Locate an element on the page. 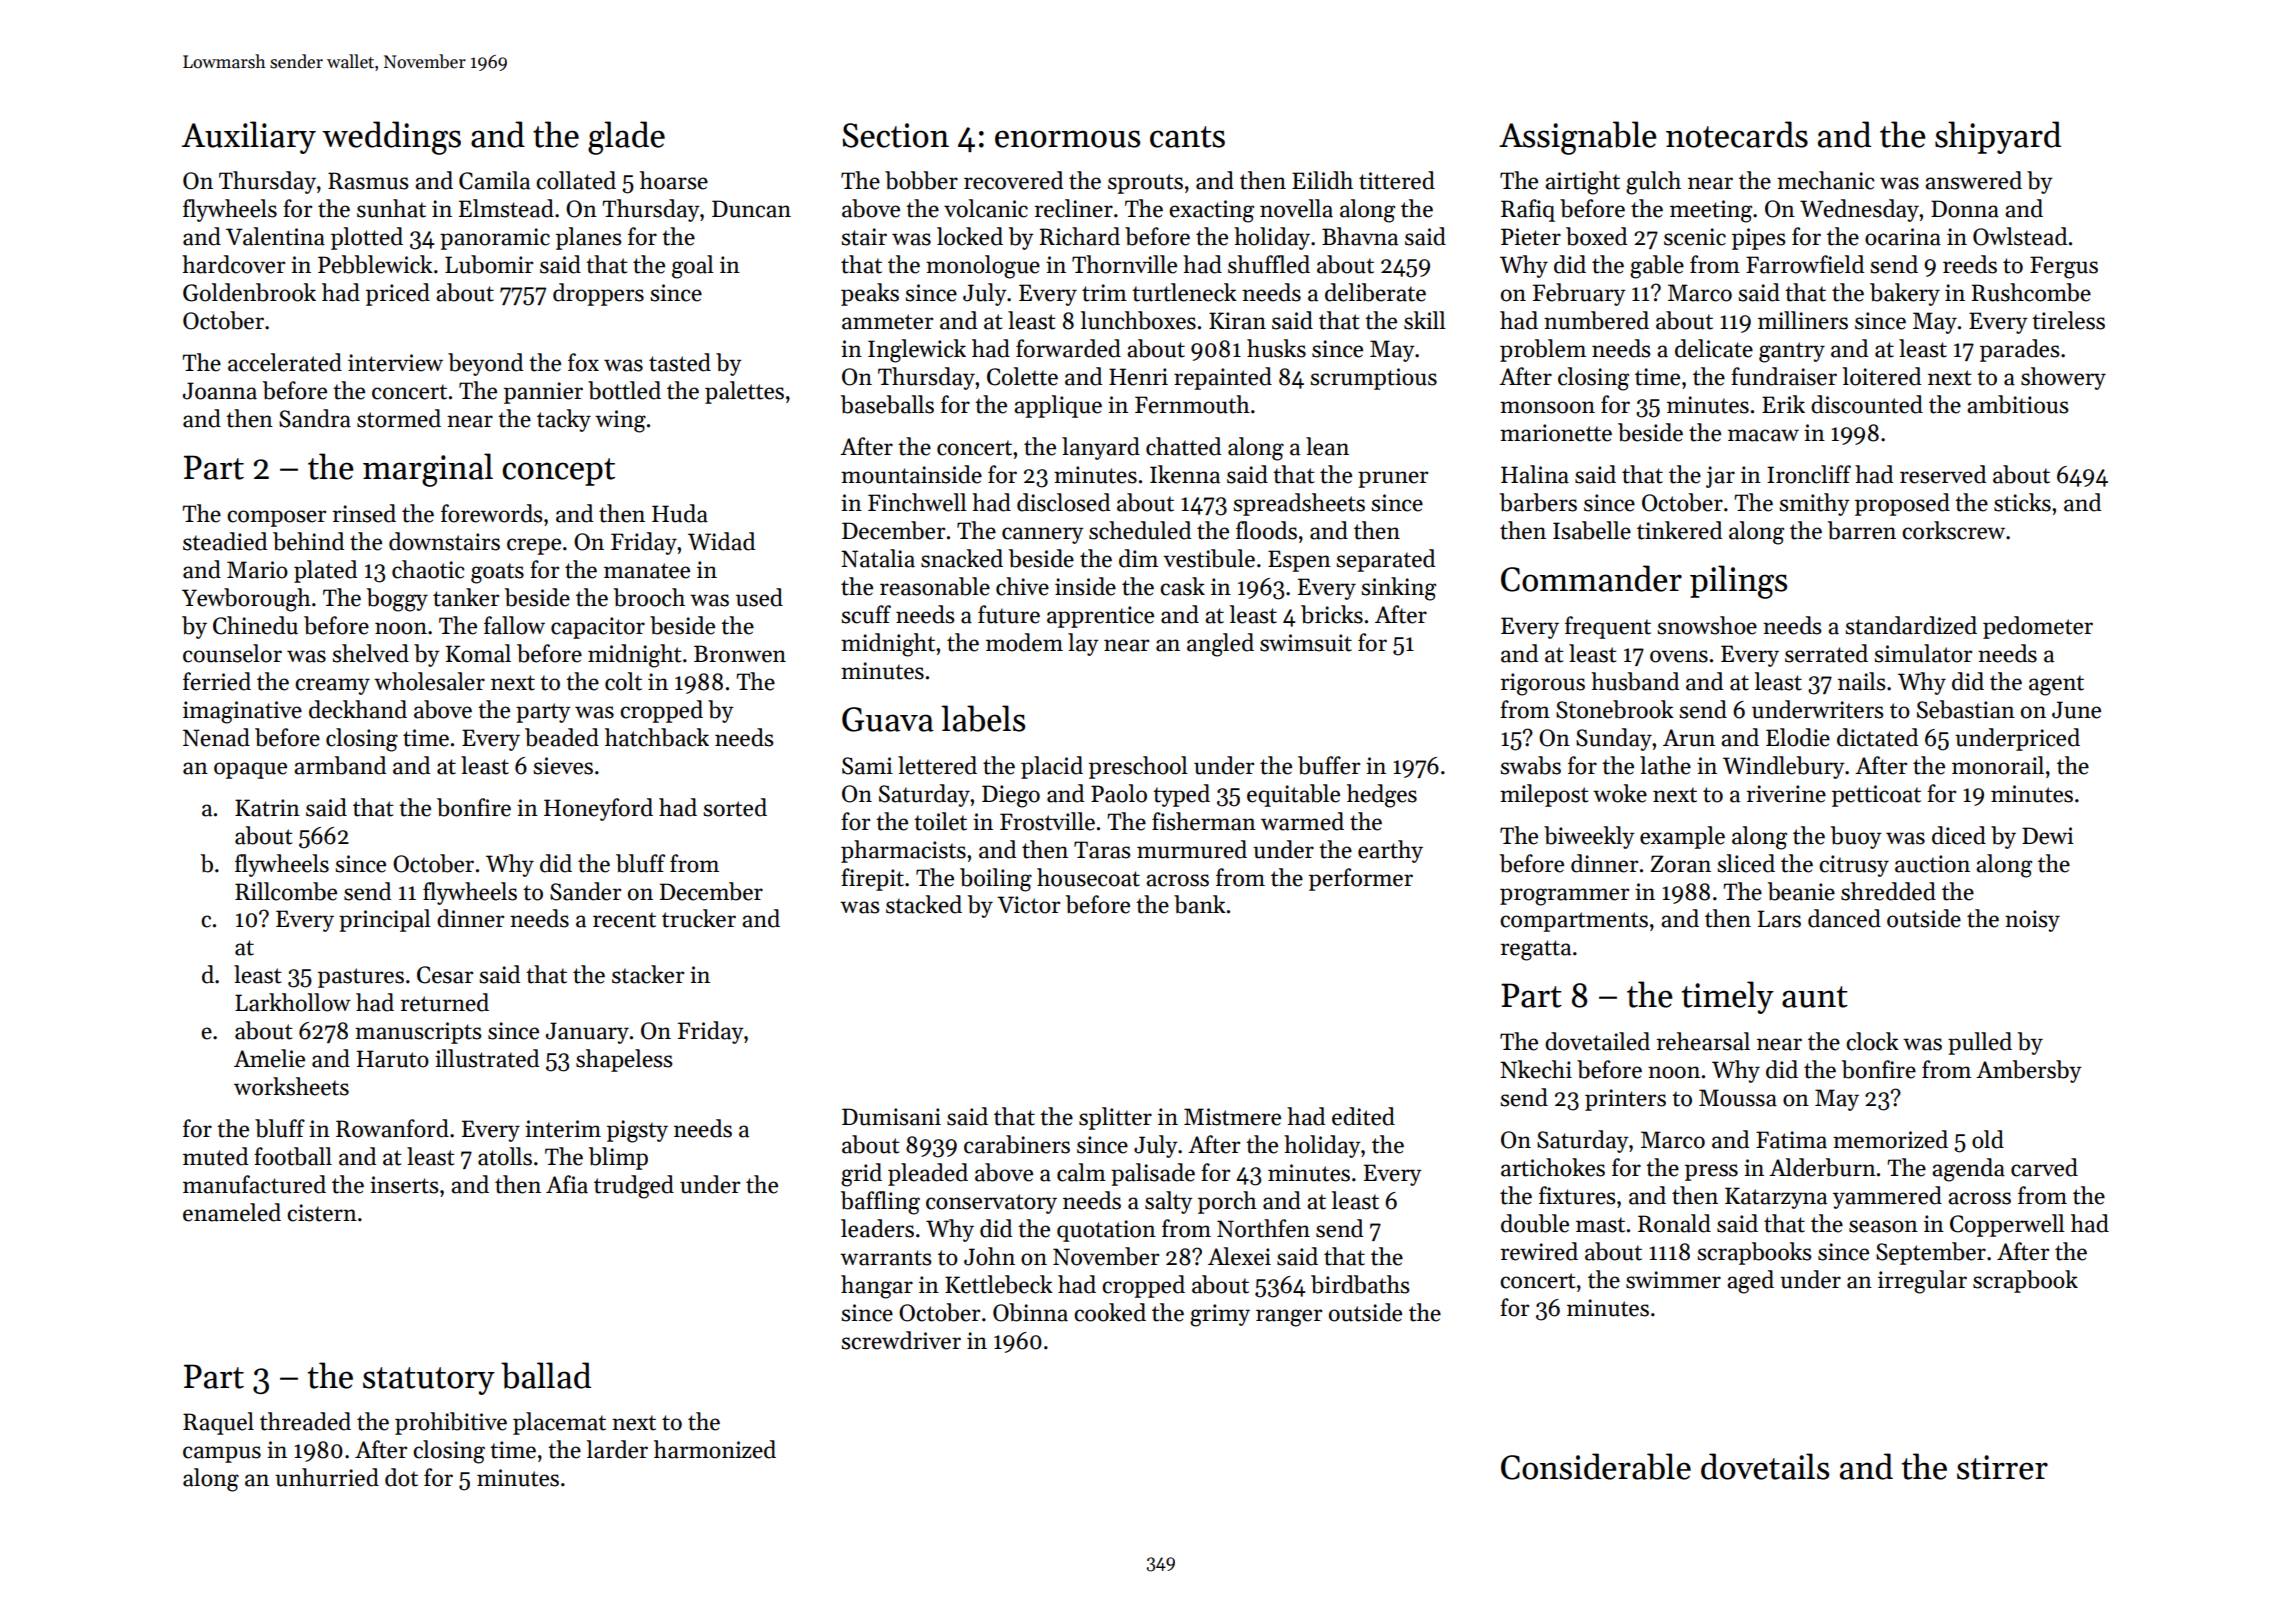 The image size is (2292, 1620). Natalia is located at coordinates (878, 558).
